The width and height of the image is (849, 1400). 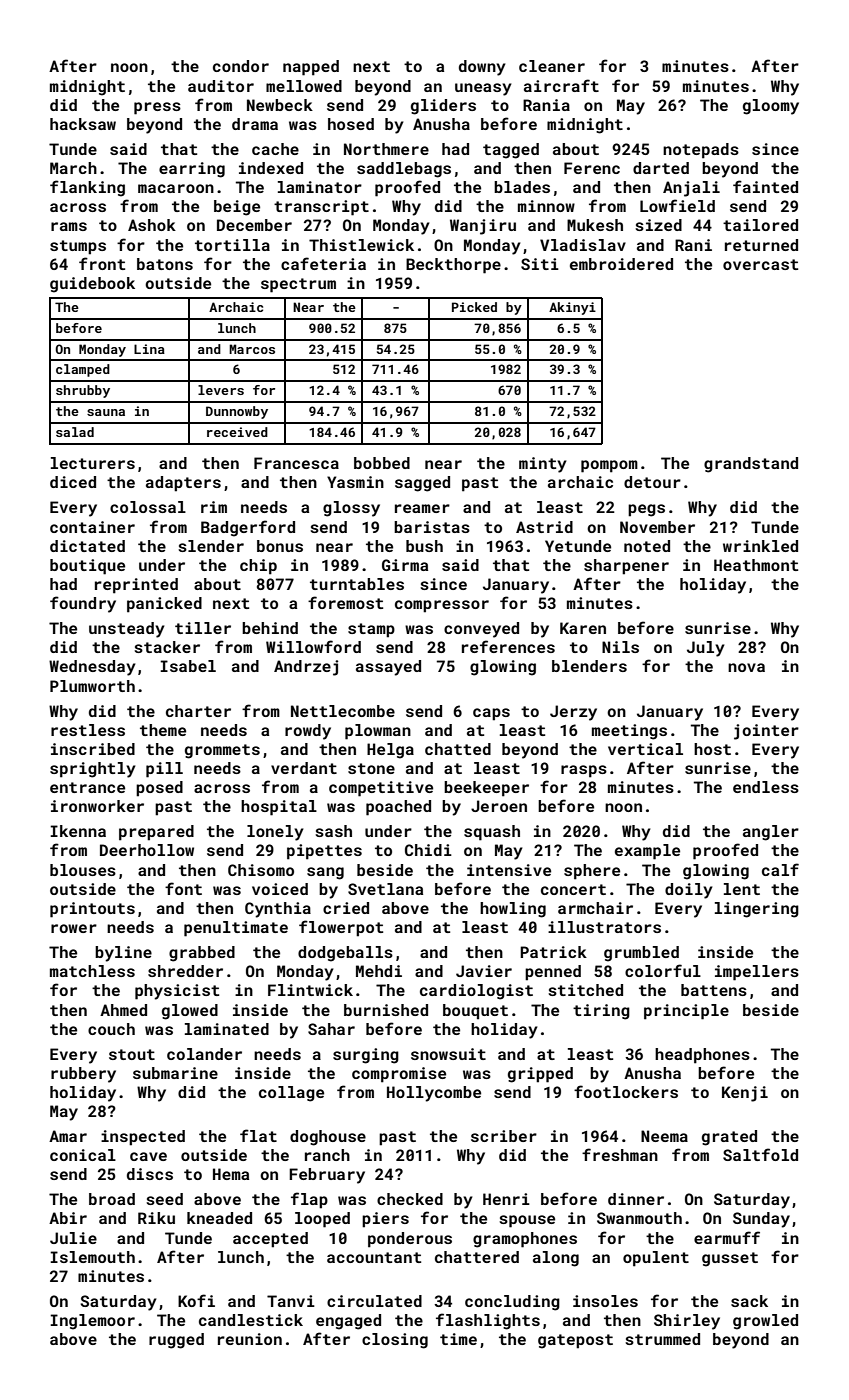 I want to click on received, so click(x=237, y=432).
